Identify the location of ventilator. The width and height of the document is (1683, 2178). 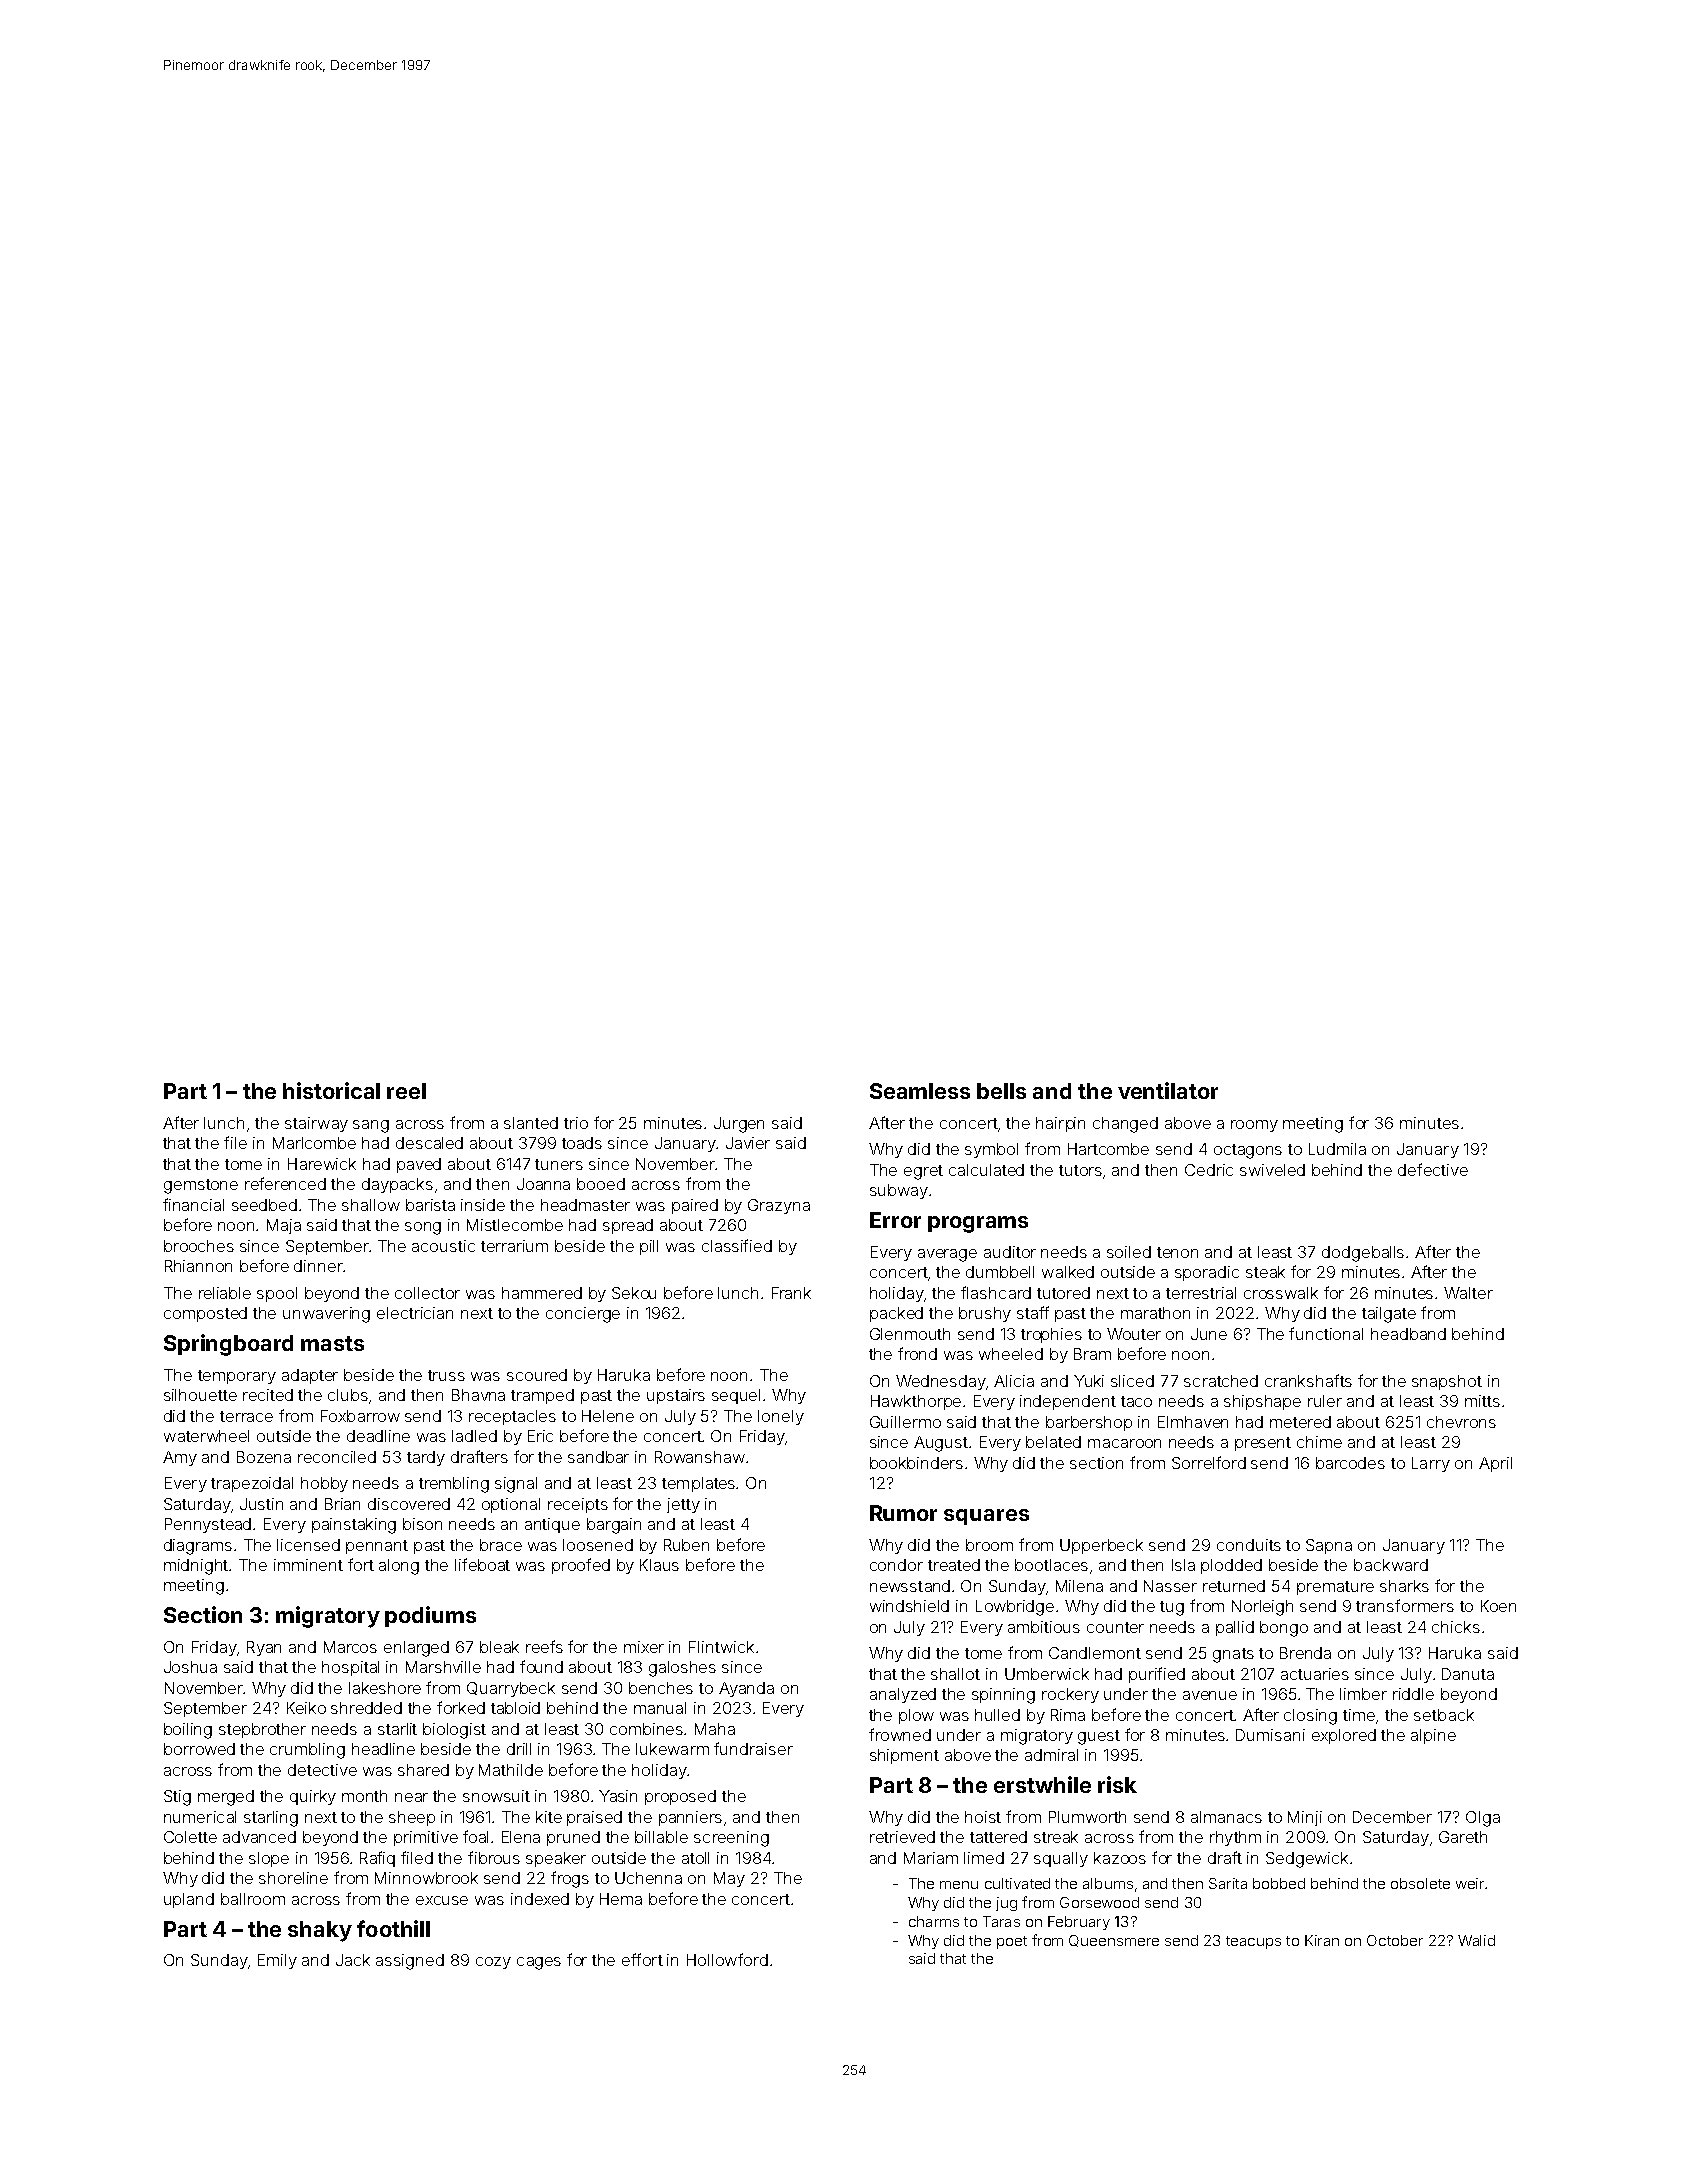
(1168, 1090).
